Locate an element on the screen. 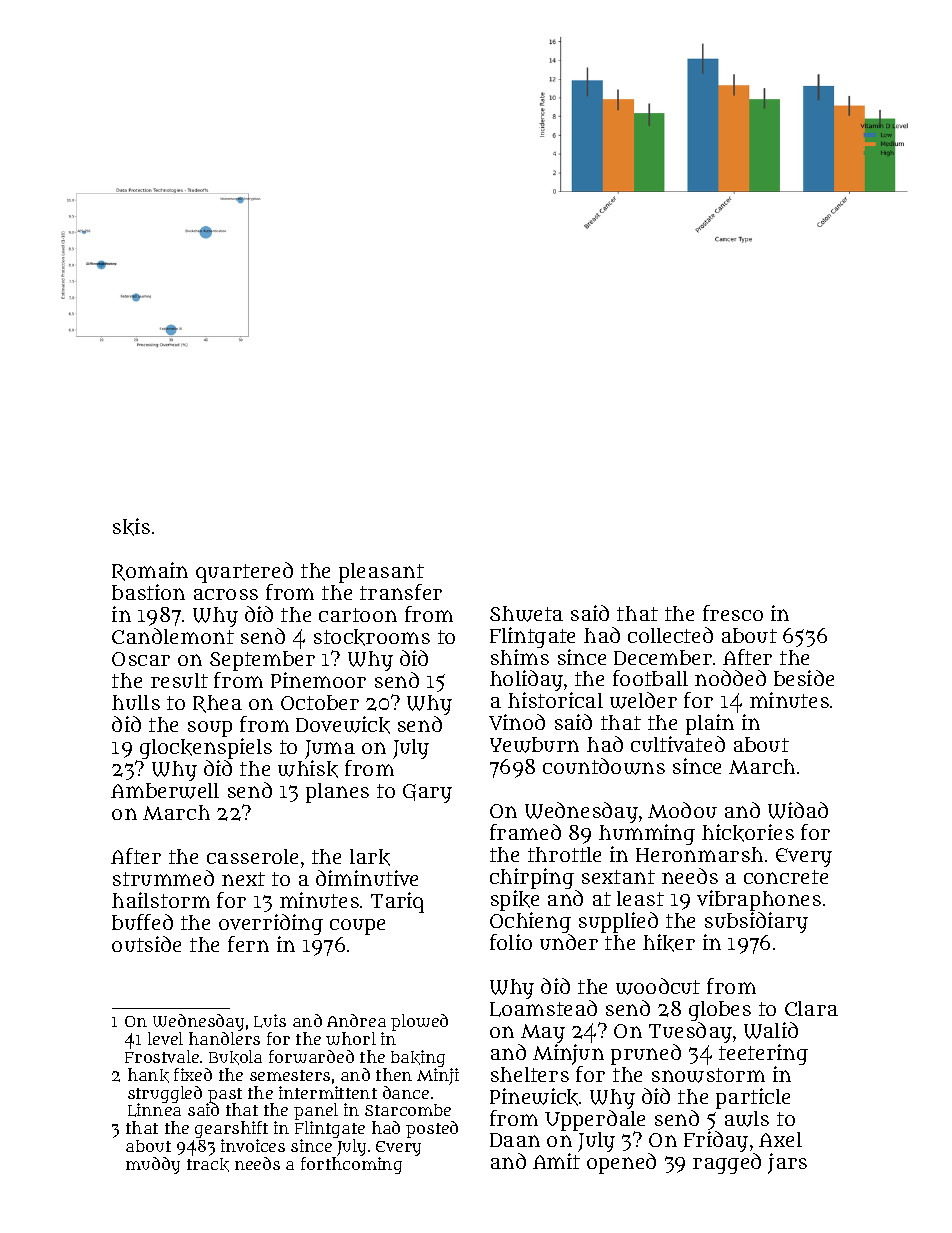 This screenshot has width=952, height=1233. cultivated is located at coordinates (678, 744).
